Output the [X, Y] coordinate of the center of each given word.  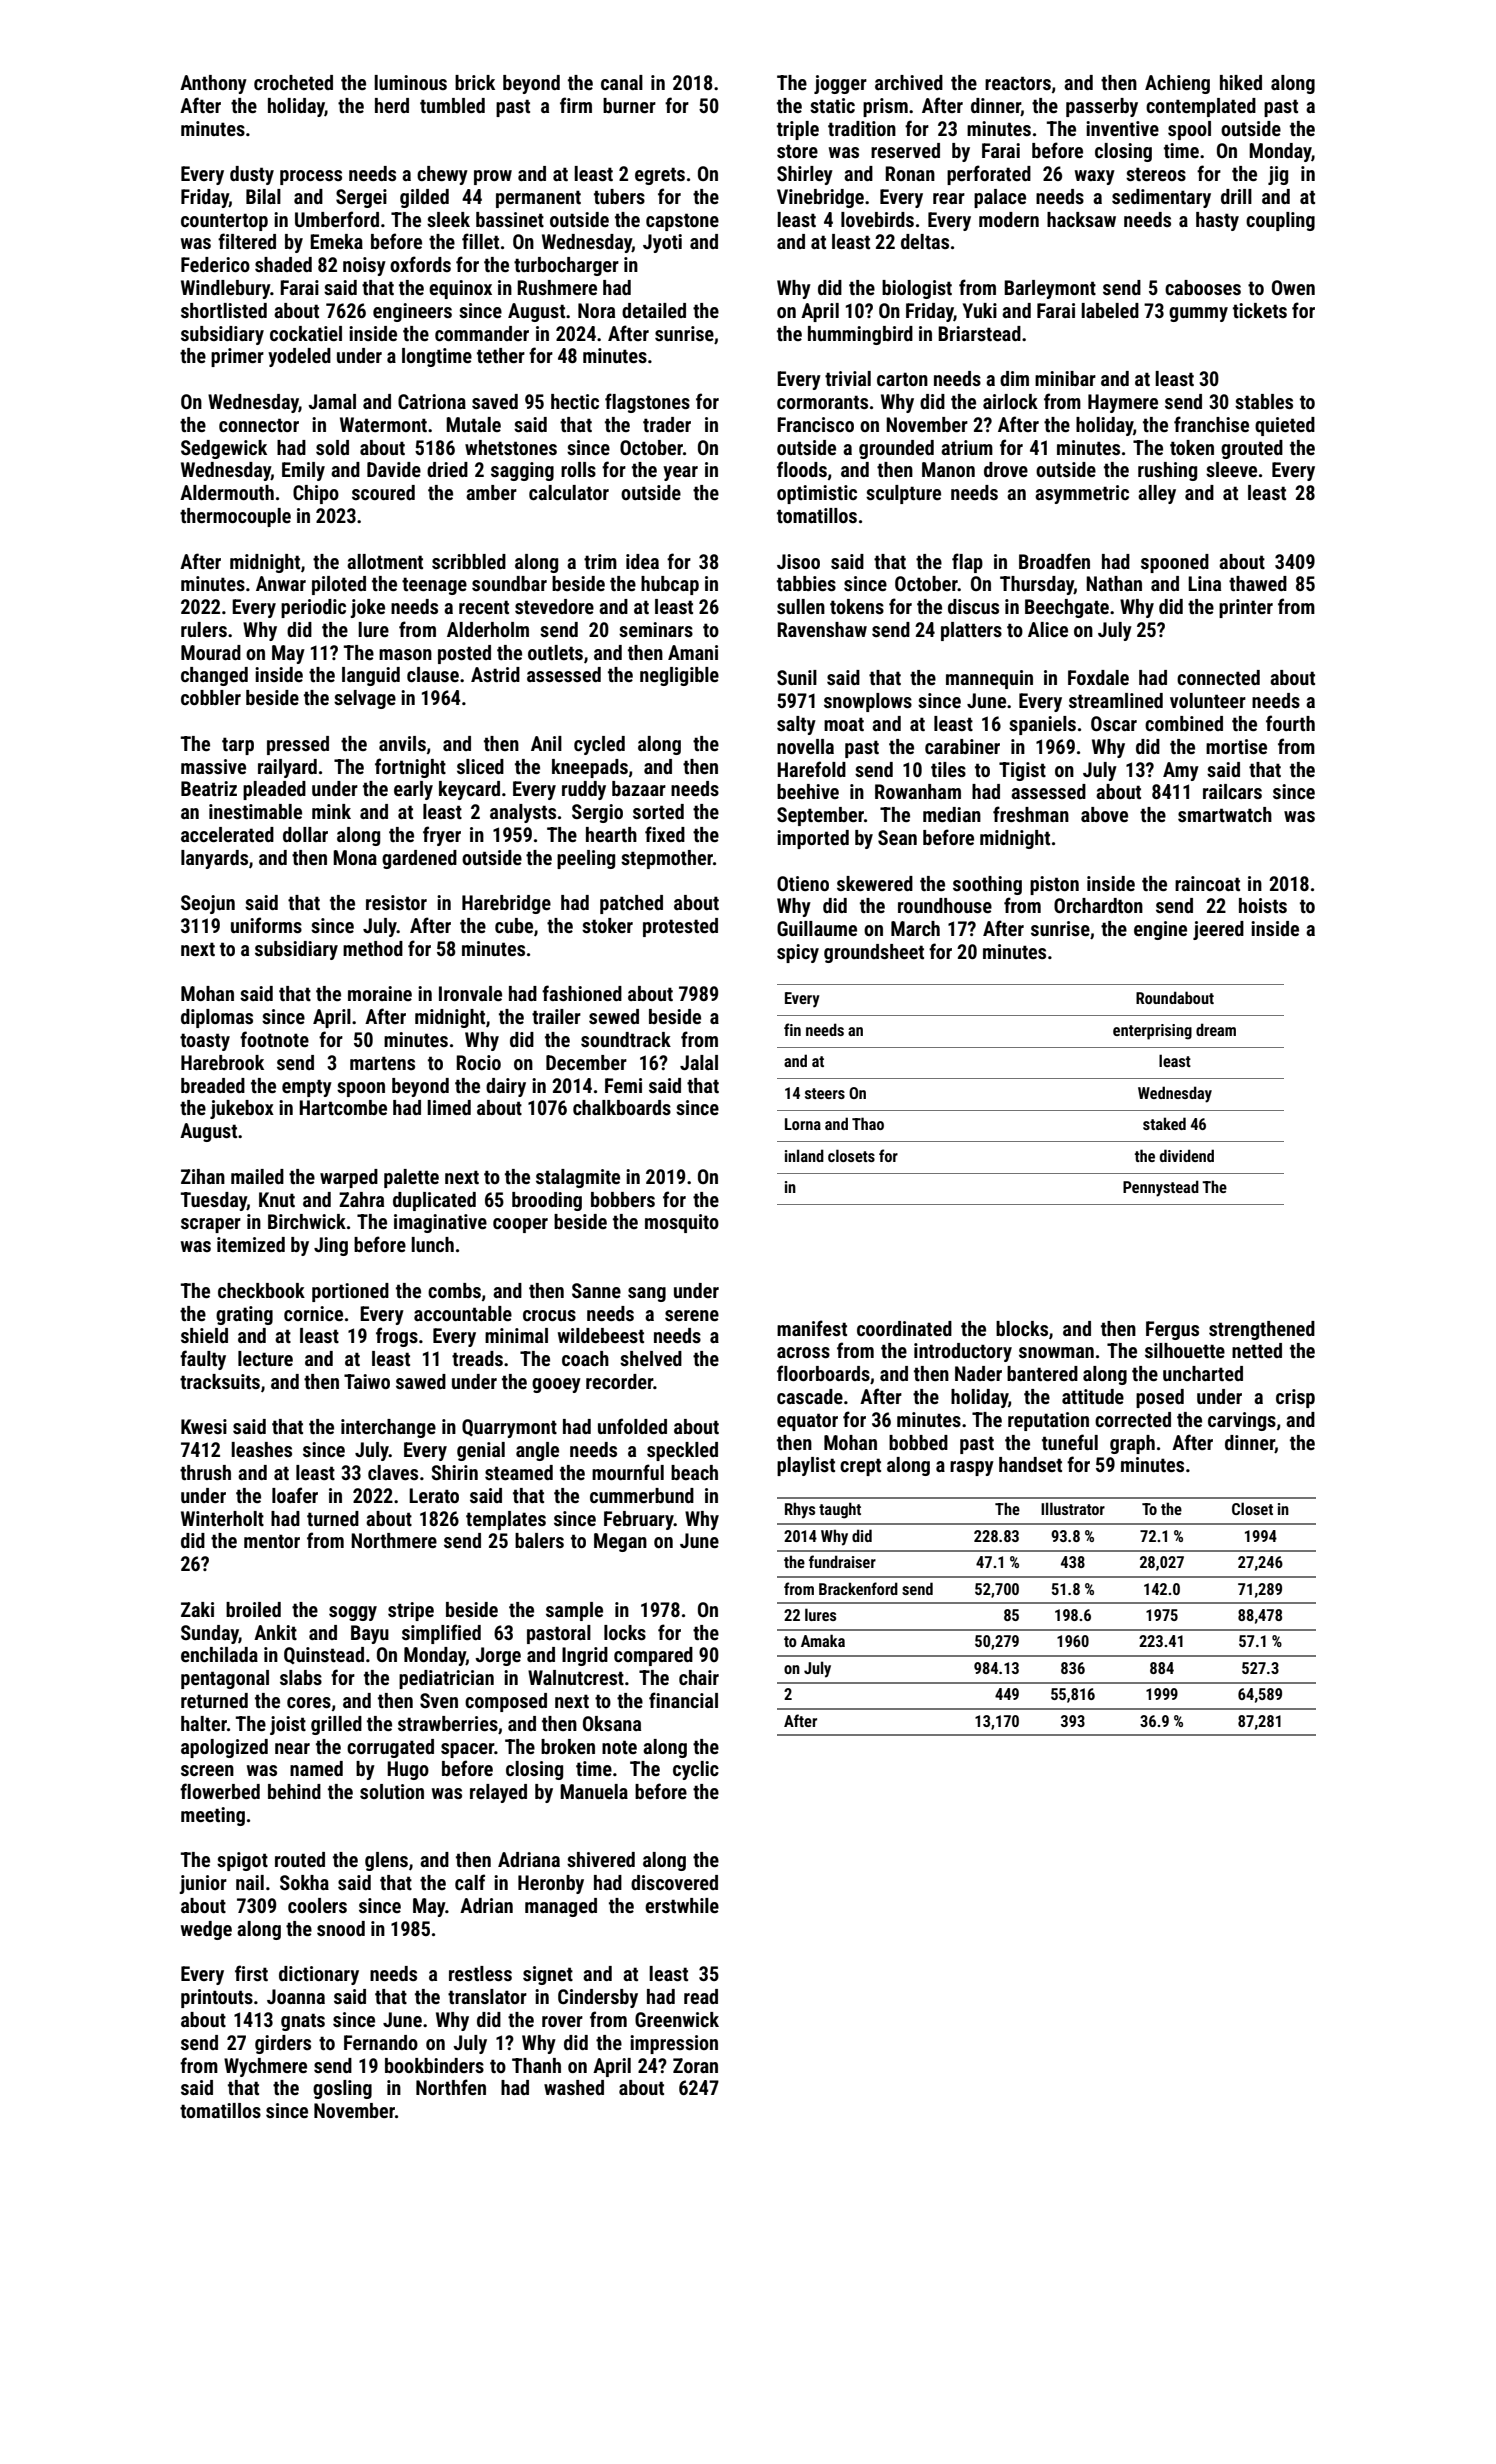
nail [250, 1882]
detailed [654, 310]
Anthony [213, 84]
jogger [840, 84]
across [803, 1352]
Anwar [281, 583]
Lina [1204, 583]
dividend [1187, 1155]
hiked [1241, 82]
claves [393, 1472]
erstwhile [682, 1905]
